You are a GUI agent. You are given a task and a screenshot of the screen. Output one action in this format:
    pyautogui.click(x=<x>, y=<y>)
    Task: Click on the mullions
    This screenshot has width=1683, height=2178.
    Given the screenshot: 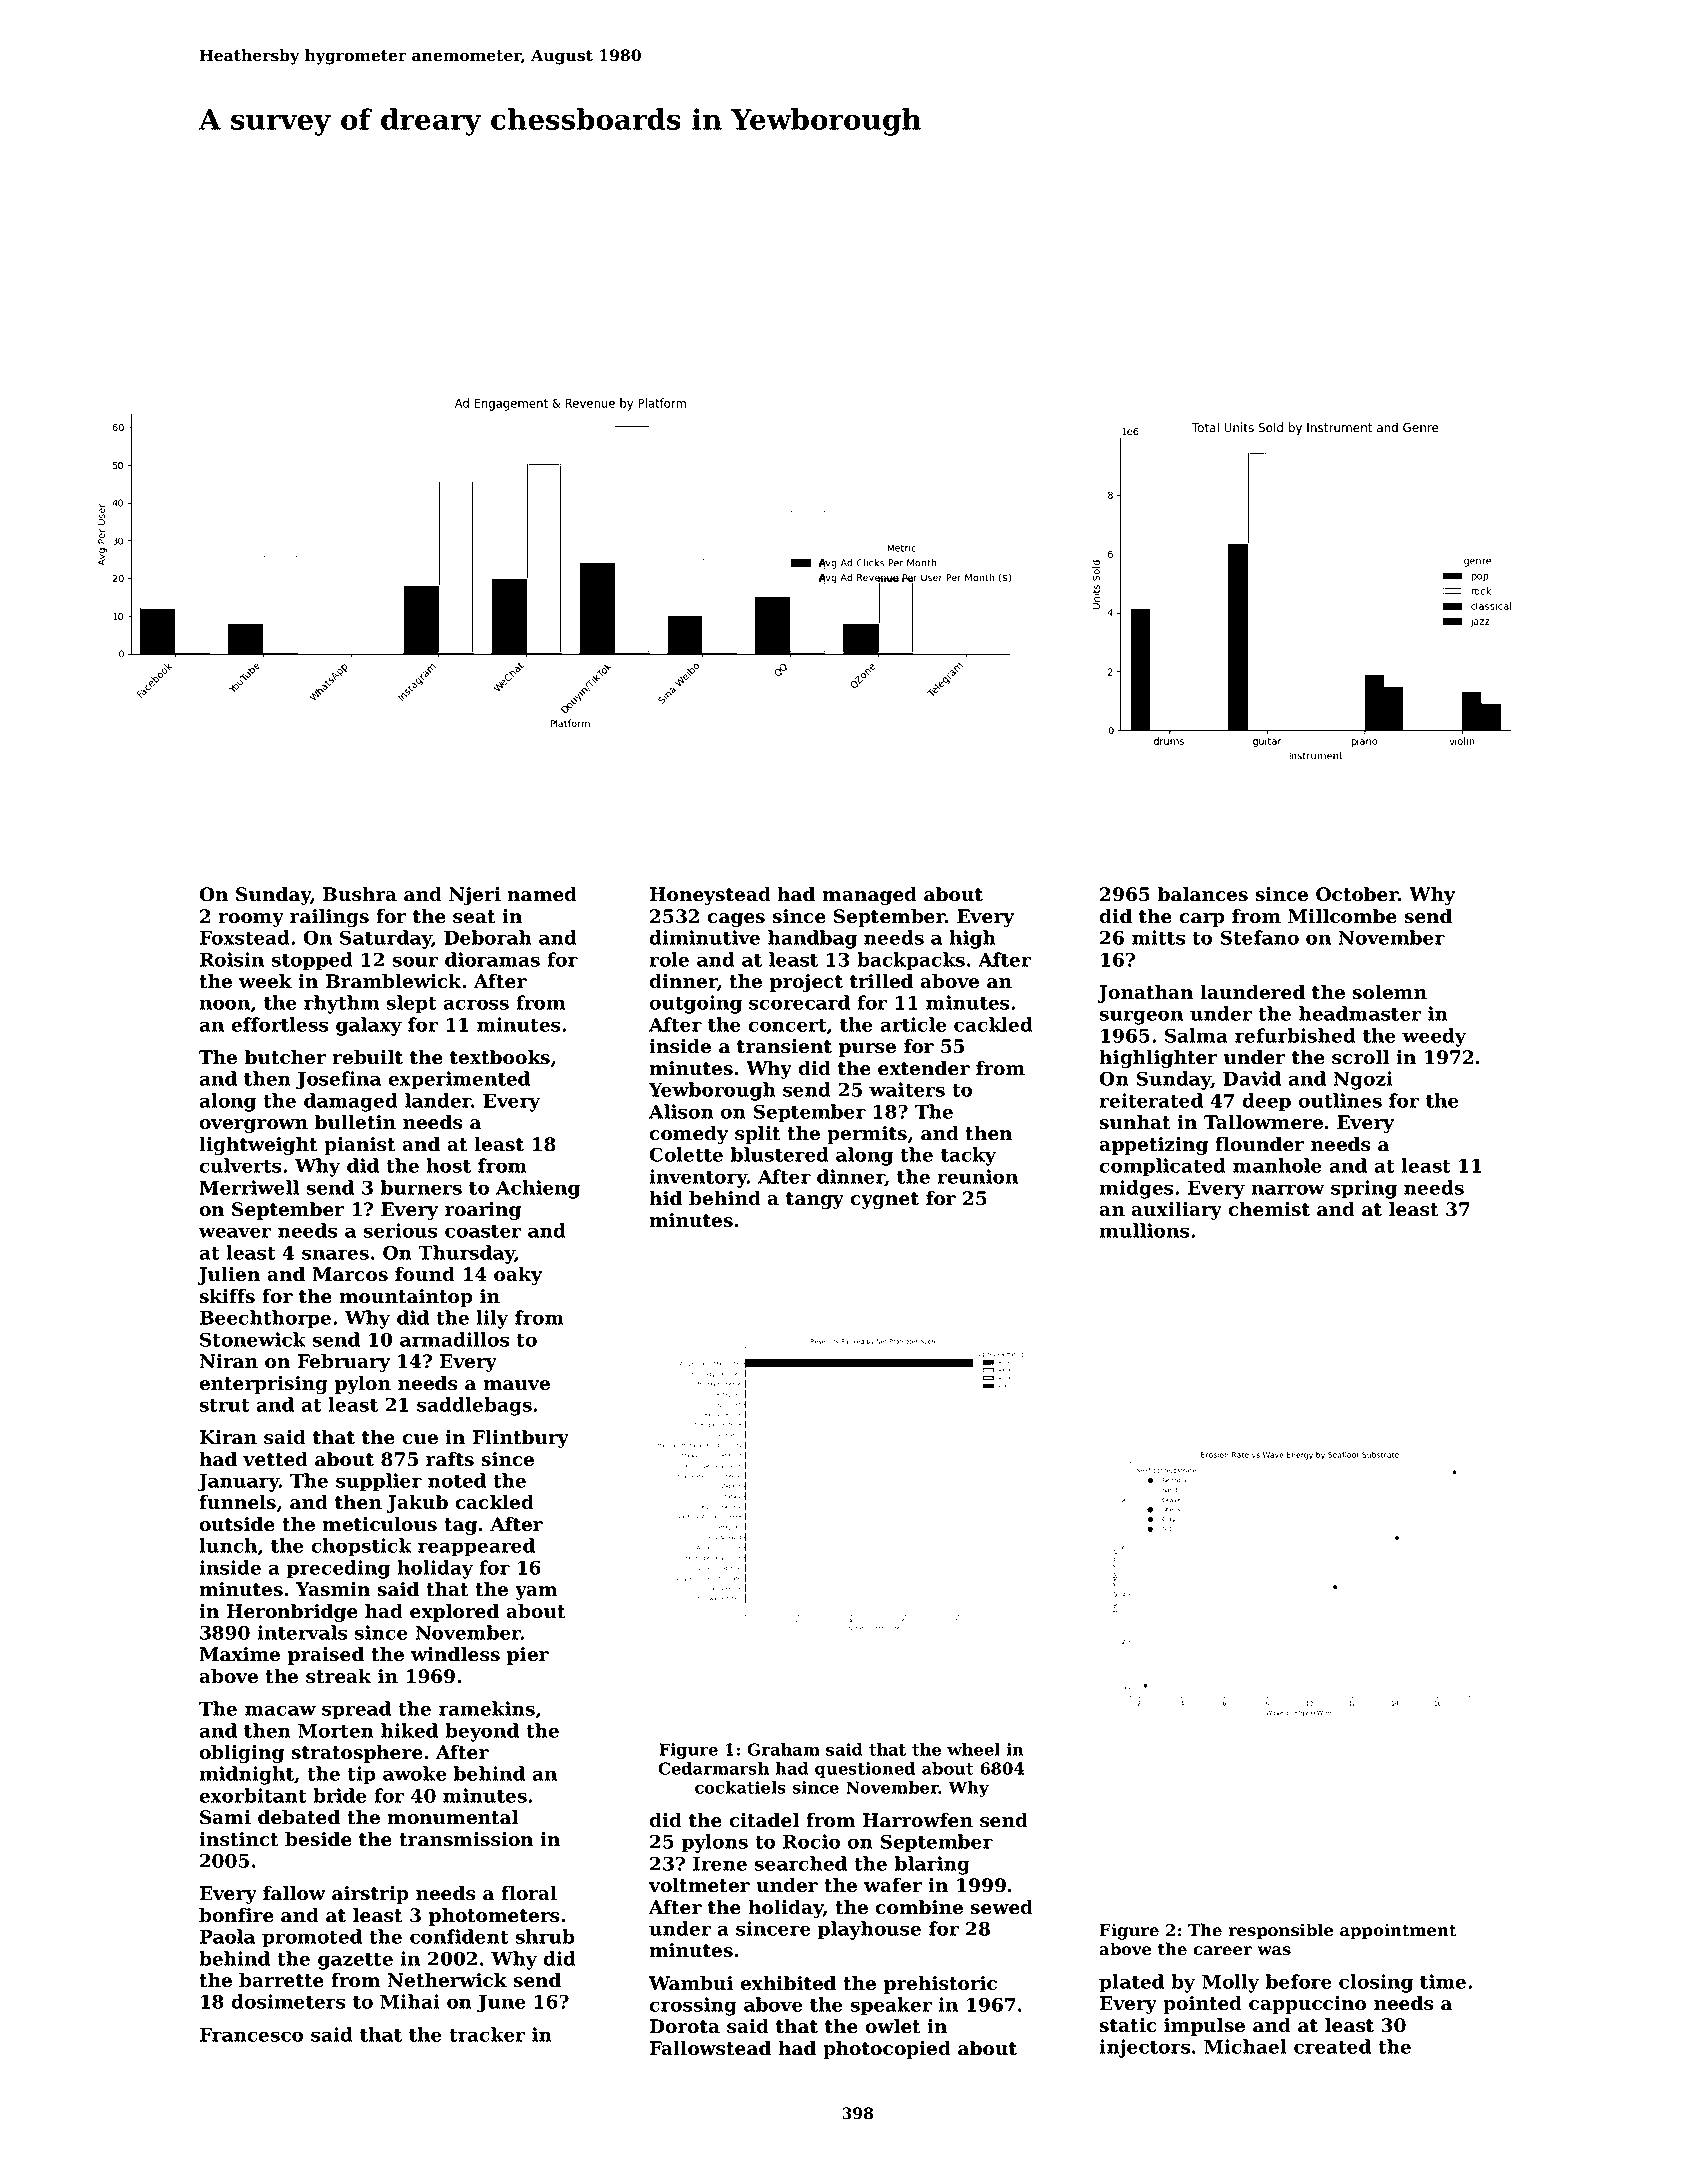 What is the action you would take?
    pyautogui.click(x=1144, y=1230)
